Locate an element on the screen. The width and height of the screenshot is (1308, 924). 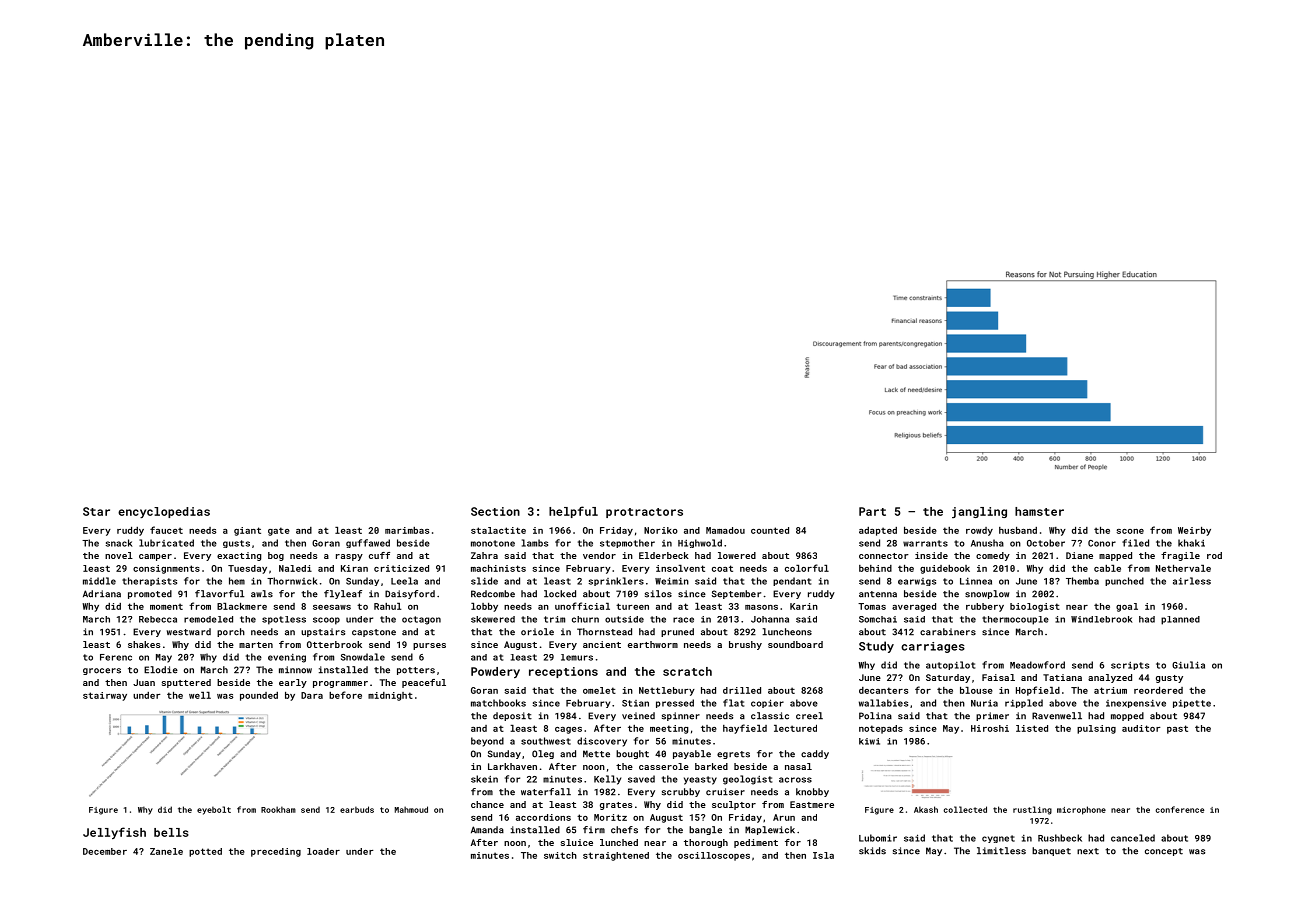
bought is located at coordinates (632, 754).
